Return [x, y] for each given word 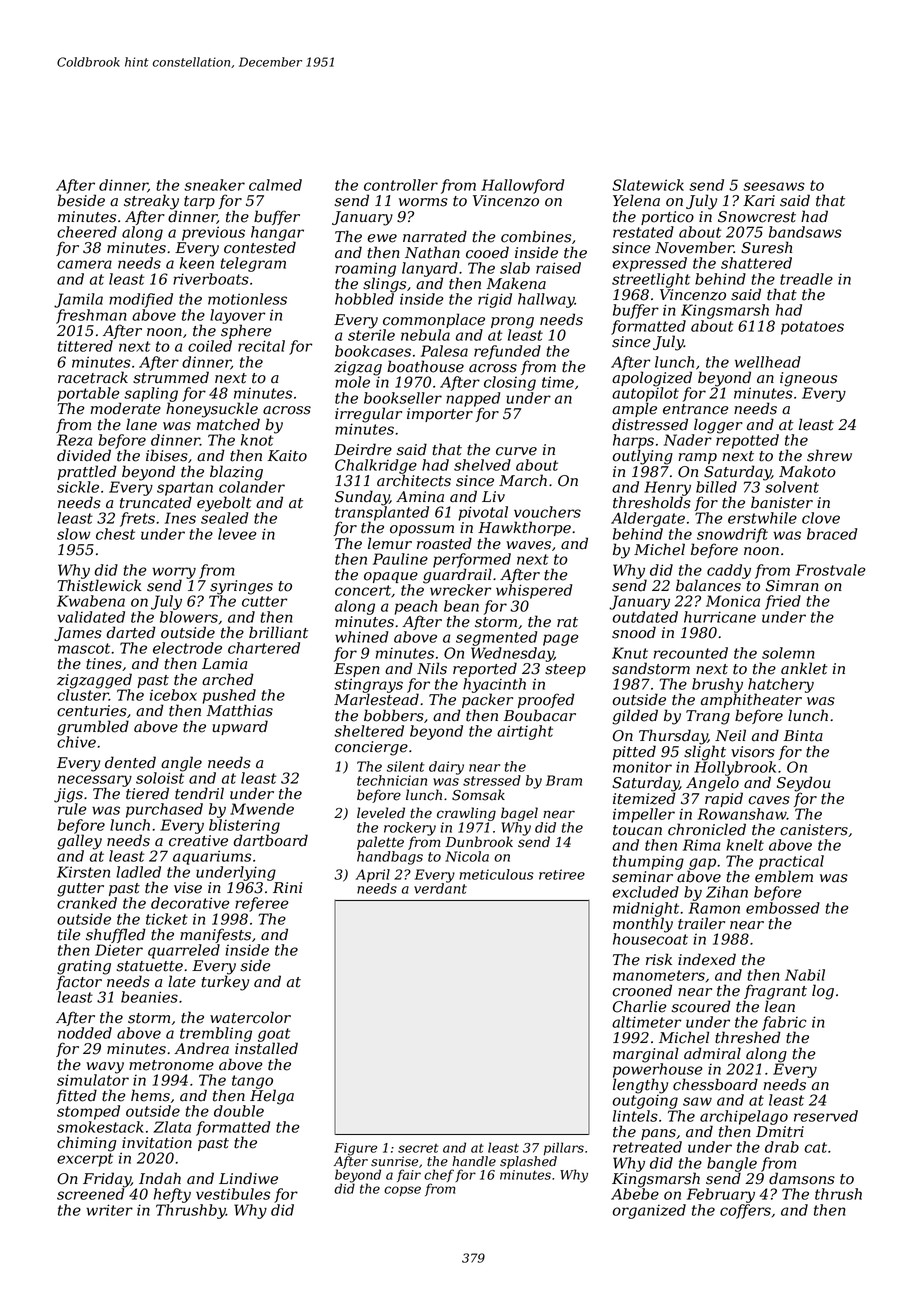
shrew [829, 455]
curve [516, 451]
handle [474, 1161]
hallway [546, 300]
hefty [172, 1195]
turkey [225, 983]
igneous [808, 379]
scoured [701, 1006]
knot [257, 440]
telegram [253, 264]
